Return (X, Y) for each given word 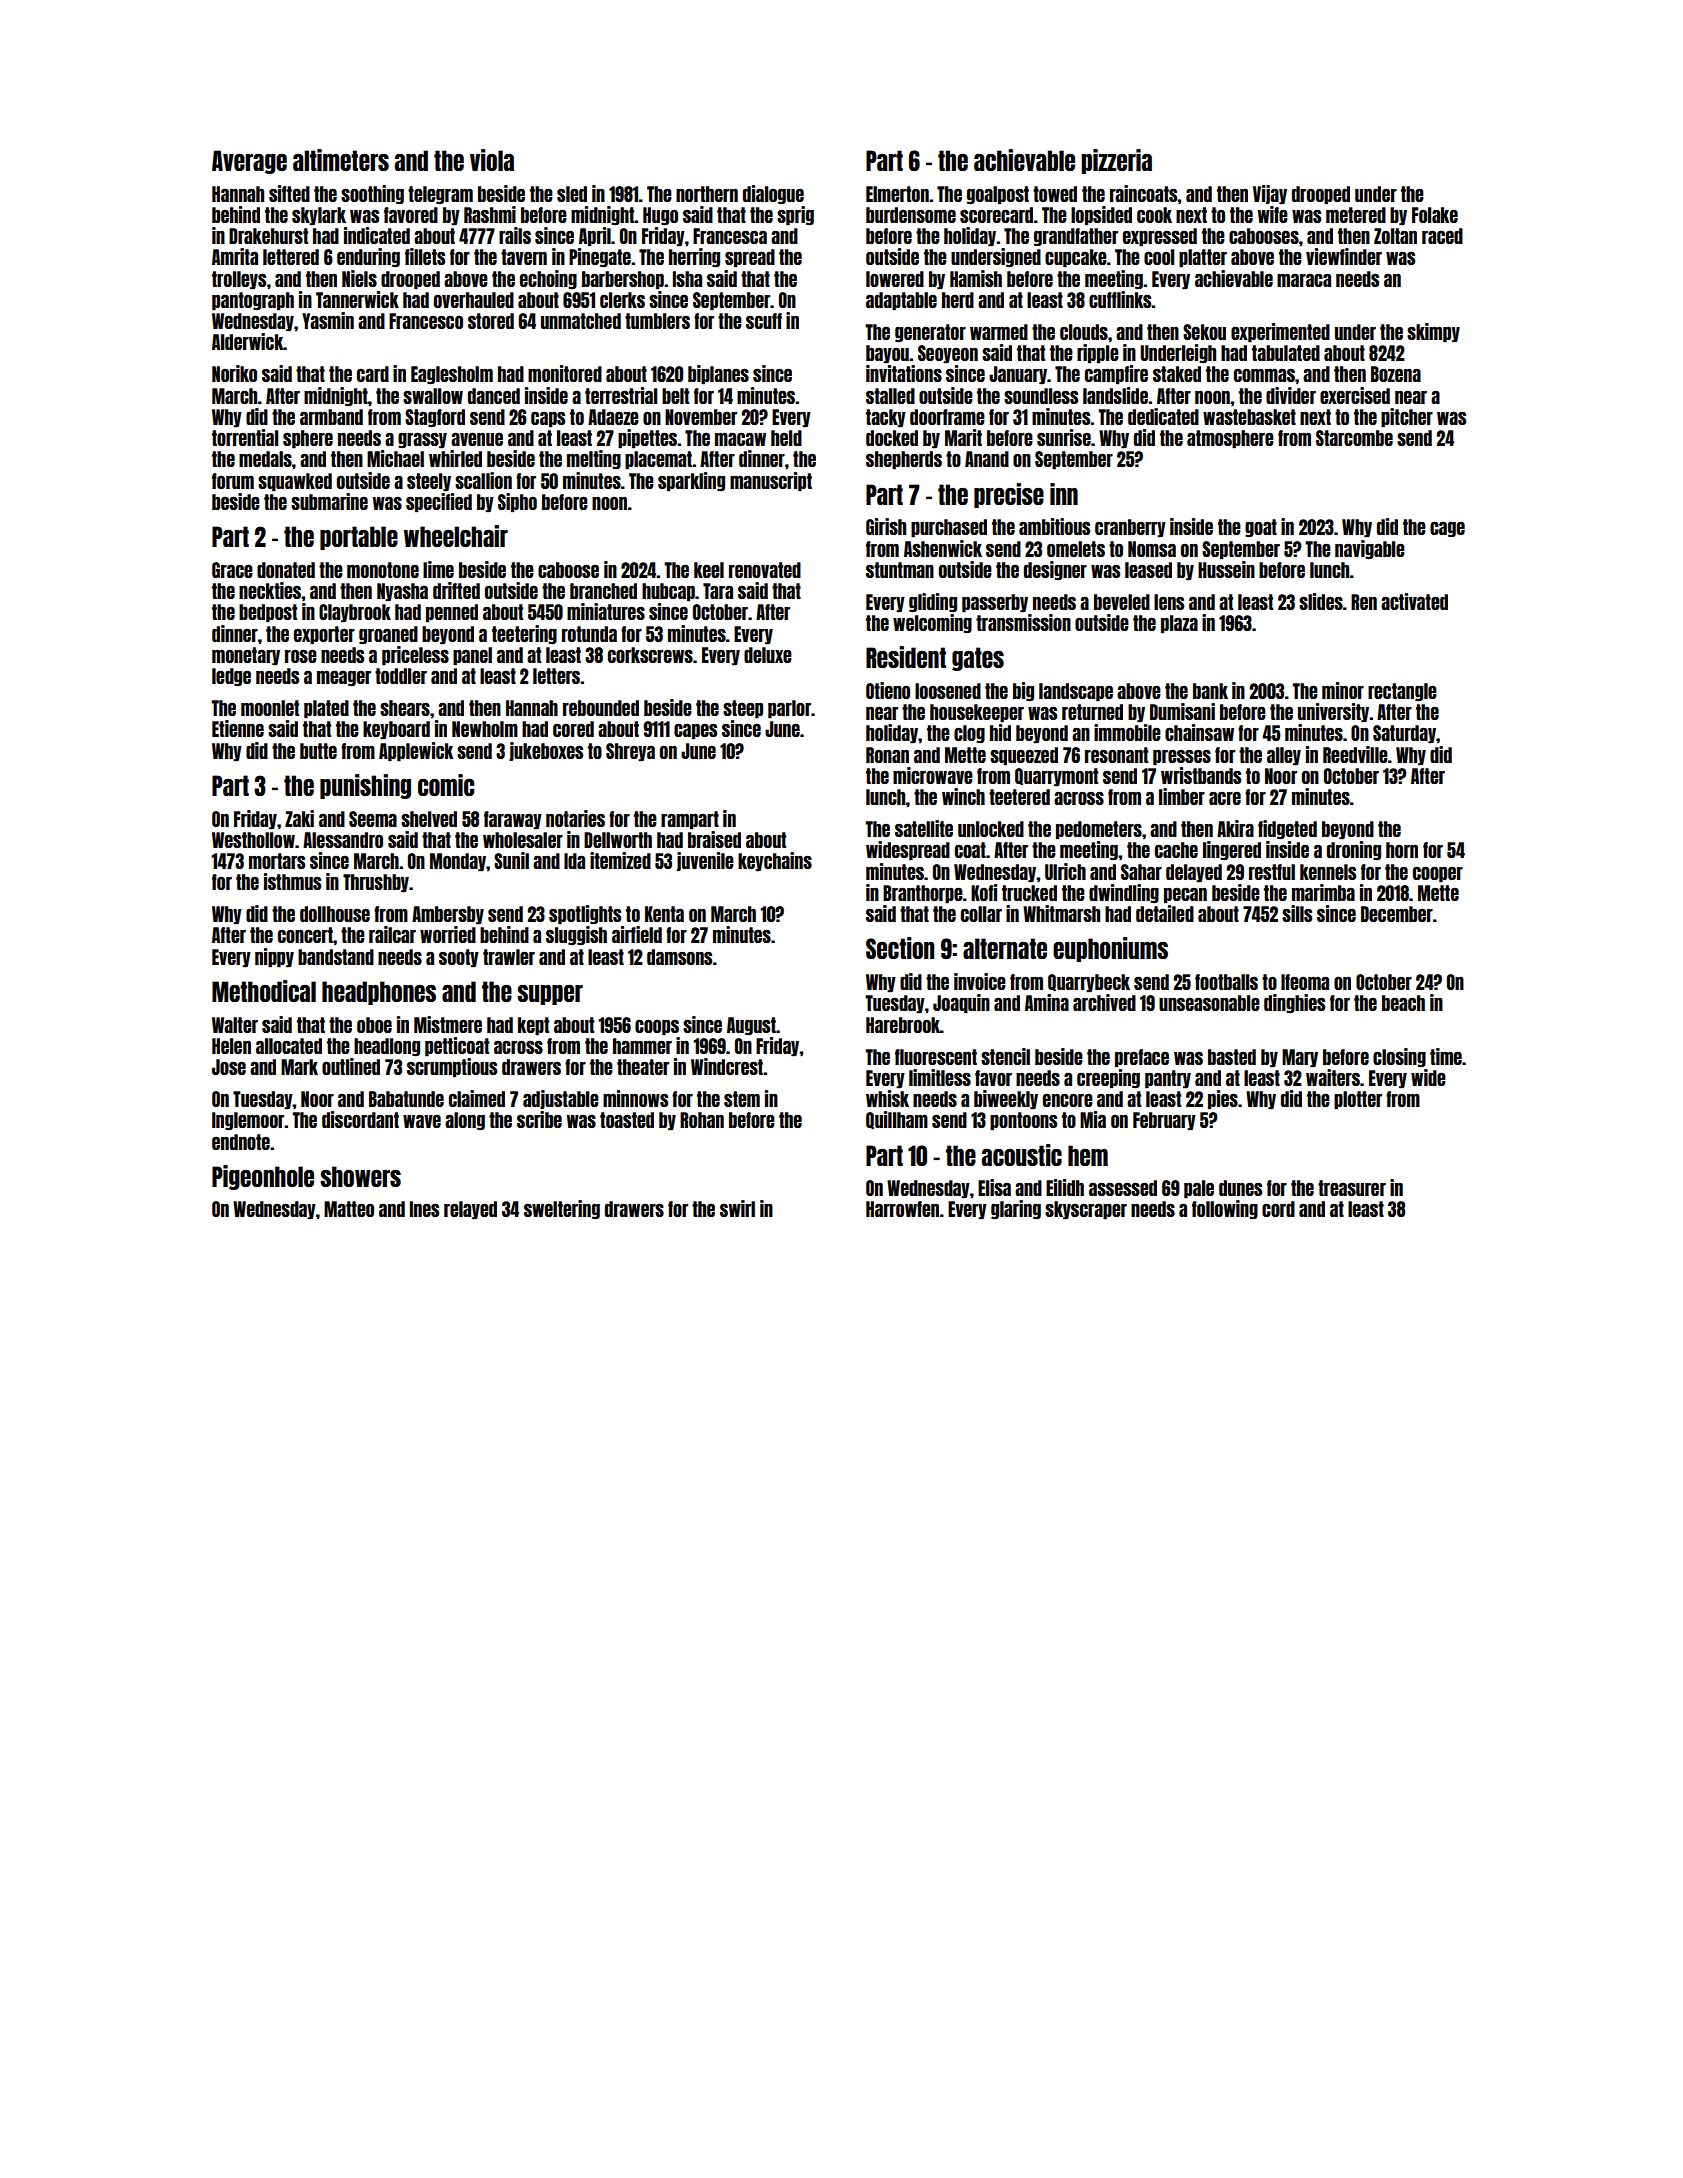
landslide (1115, 395)
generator (930, 333)
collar (981, 914)
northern (707, 194)
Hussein (1226, 569)
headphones (379, 993)
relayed (470, 1210)
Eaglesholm (452, 375)
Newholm (485, 729)
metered (1356, 215)
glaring (1016, 1210)
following (1225, 1209)
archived (1104, 1002)
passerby (995, 603)
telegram (440, 195)
